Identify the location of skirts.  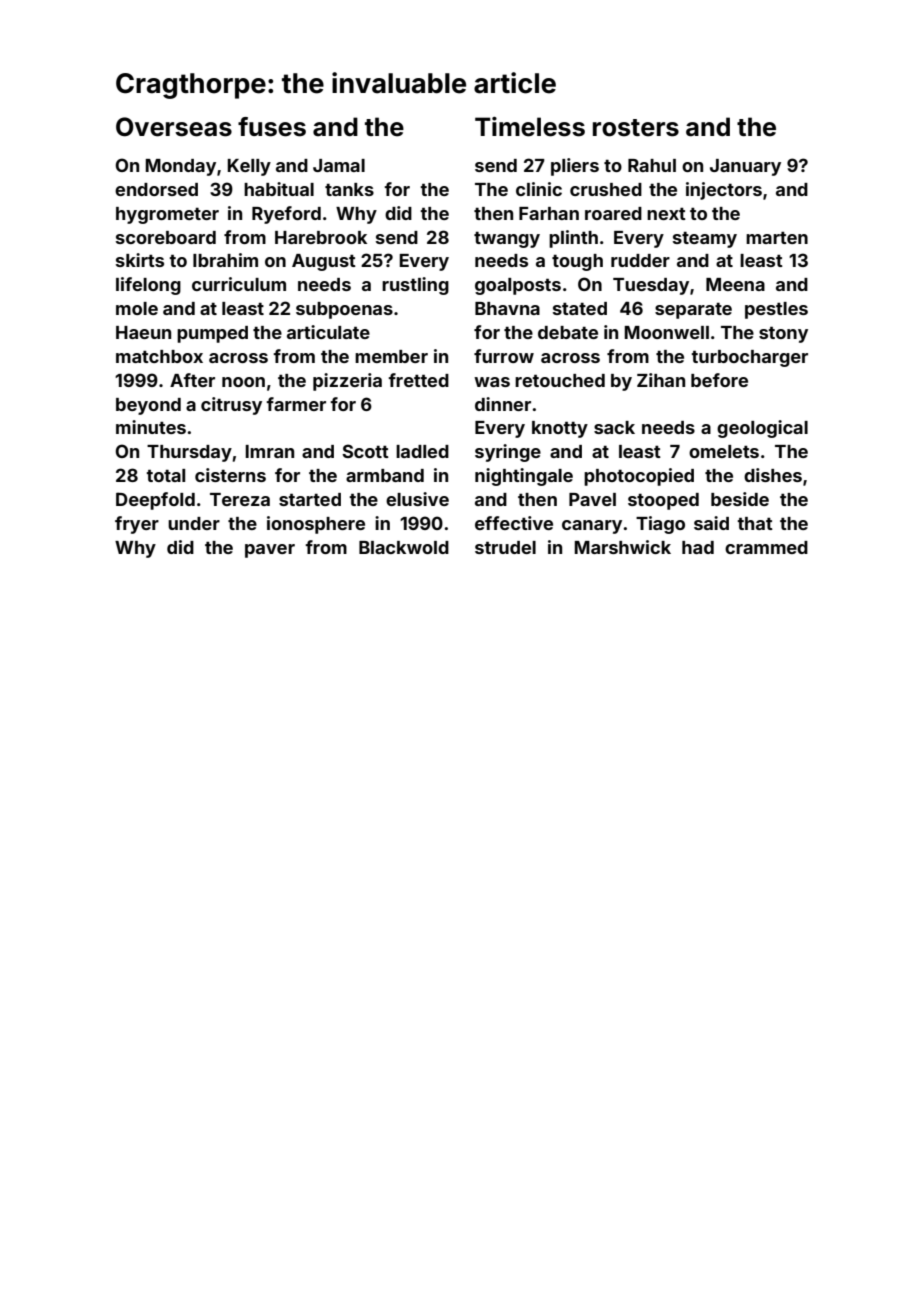
(140, 260).
